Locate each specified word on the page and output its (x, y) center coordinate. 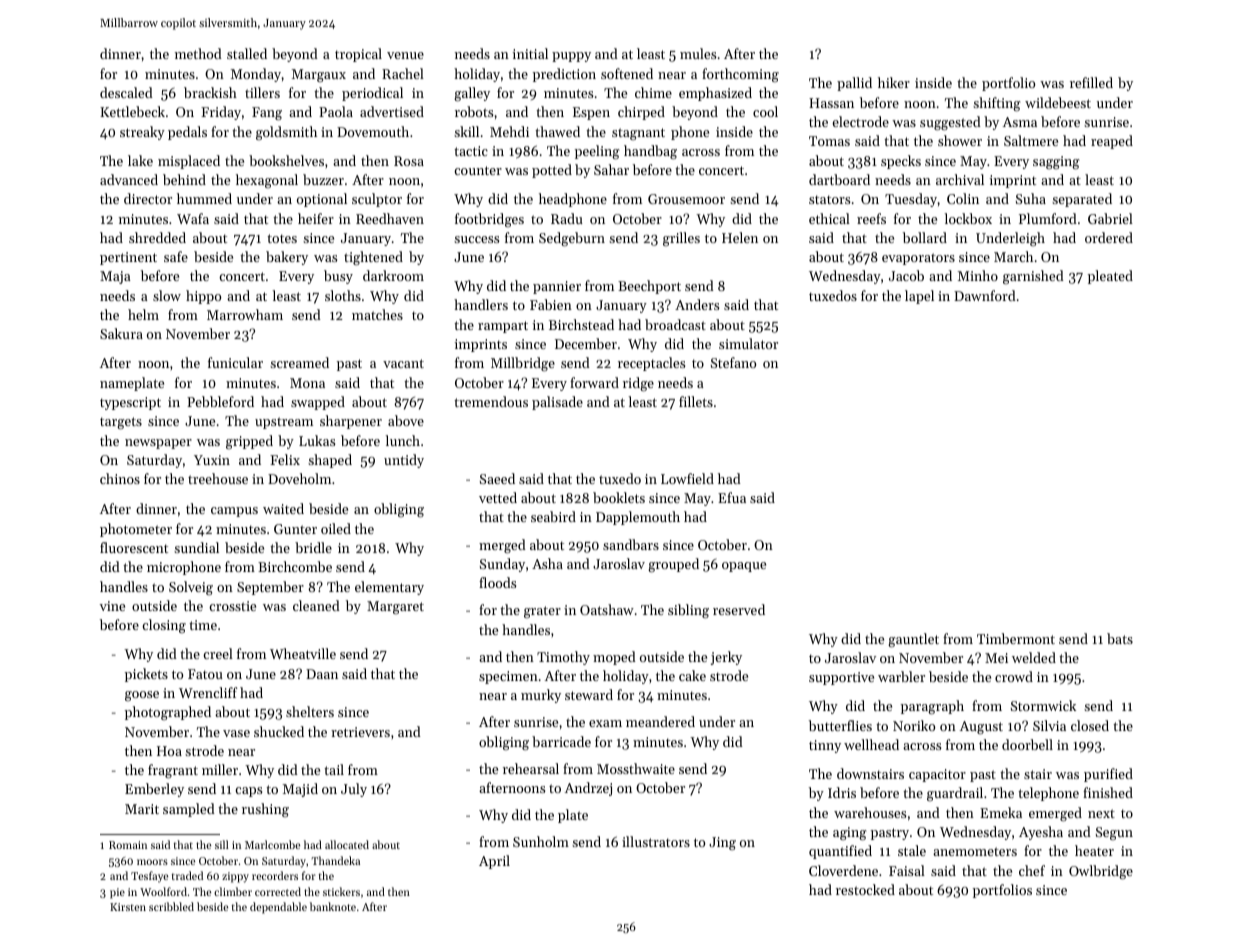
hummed (204, 198)
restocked (865, 889)
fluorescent (134, 547)
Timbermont (1016, 638)
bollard (925, 237)
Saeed (497, 478)
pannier (557, 287)
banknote (333, 906)
